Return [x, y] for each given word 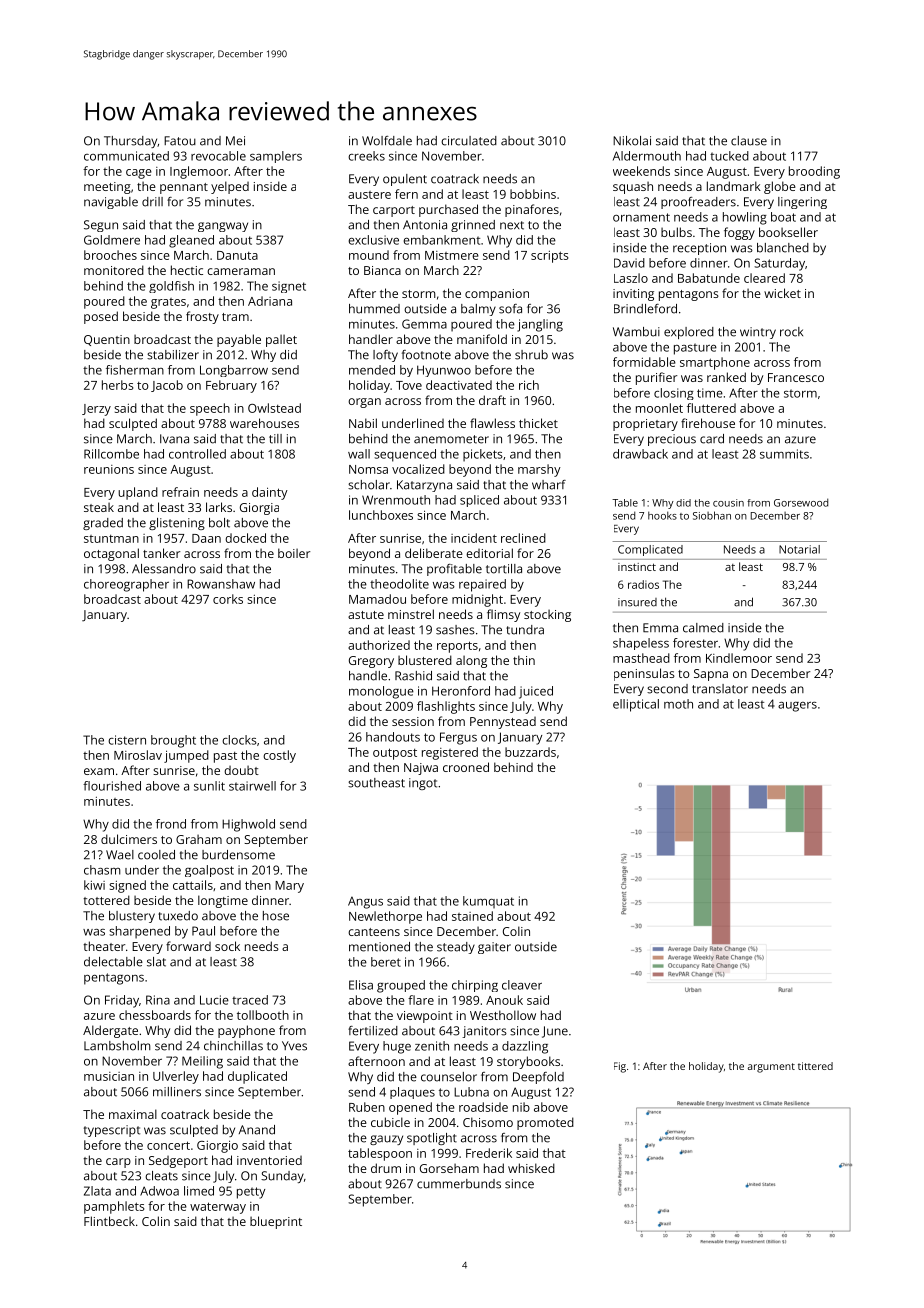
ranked [726, 377]
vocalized [418, 469]
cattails [193, 885]
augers [797, 707]
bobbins [533, 194]
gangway [223, 227]
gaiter [494, 948]
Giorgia [259, 509]
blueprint [276, 1222]
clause [749, 141]
